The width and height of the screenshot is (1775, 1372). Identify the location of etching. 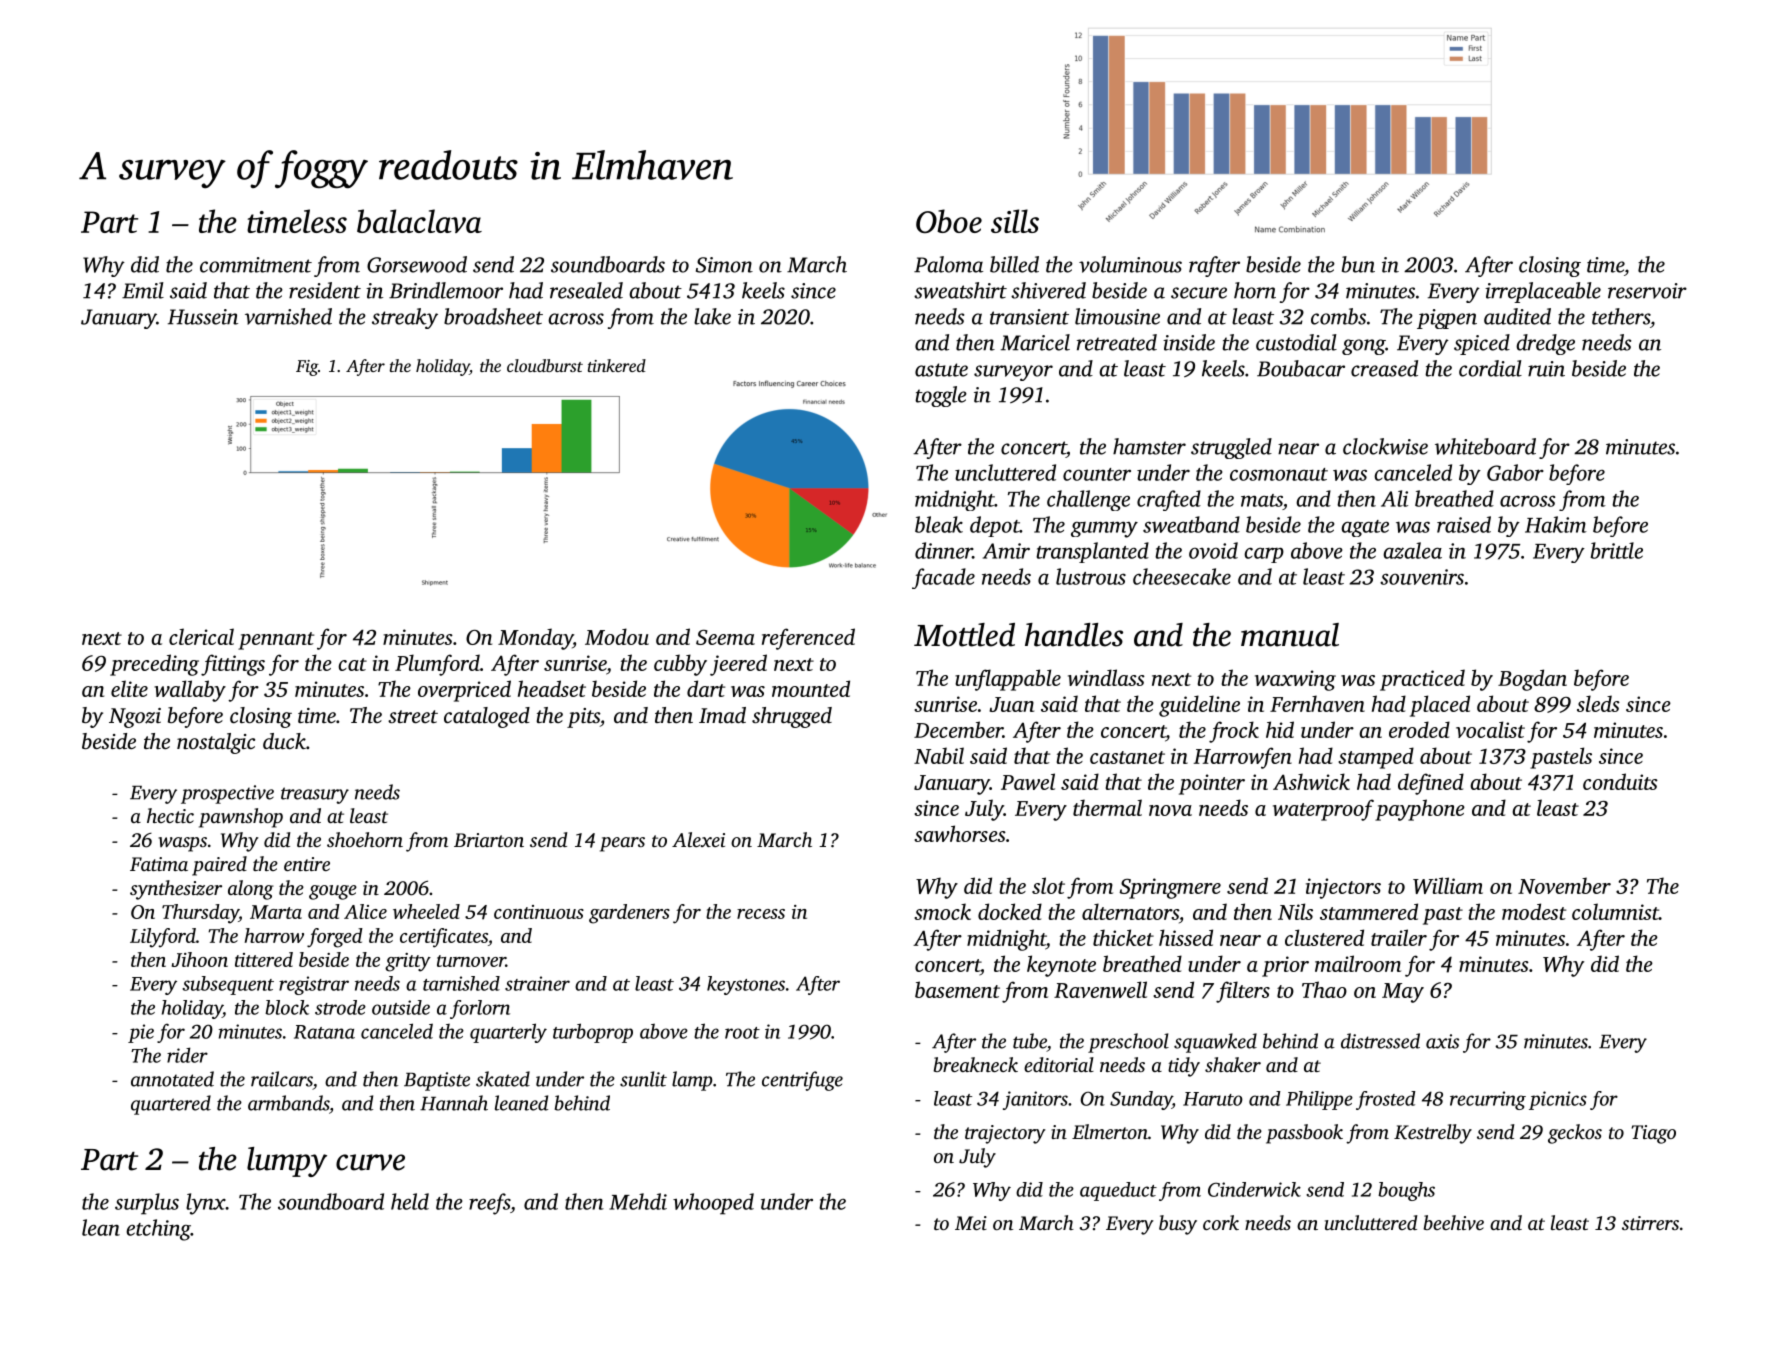
(158, 1230).
